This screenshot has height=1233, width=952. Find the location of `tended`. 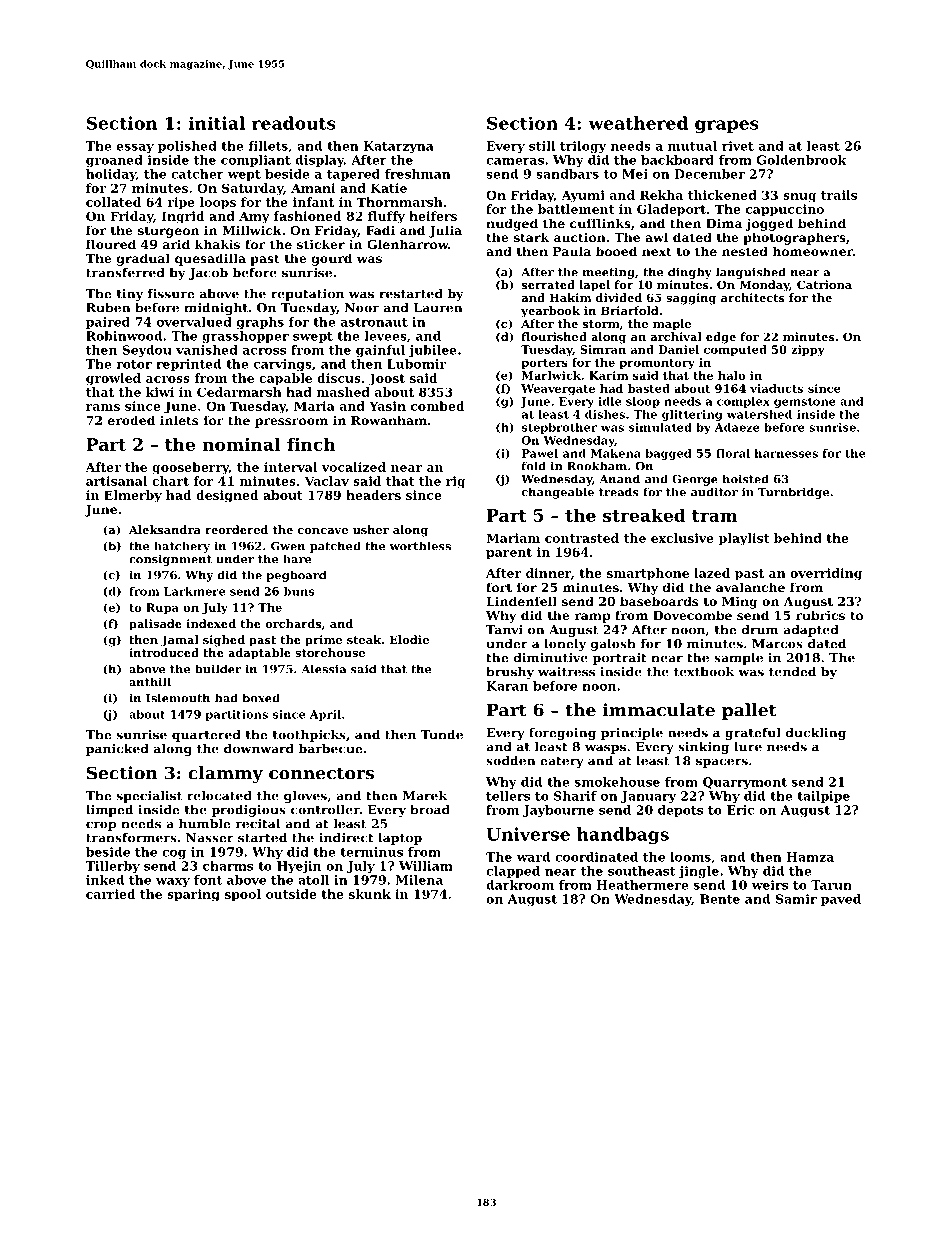

tended is located at coordinates (792, 672).
